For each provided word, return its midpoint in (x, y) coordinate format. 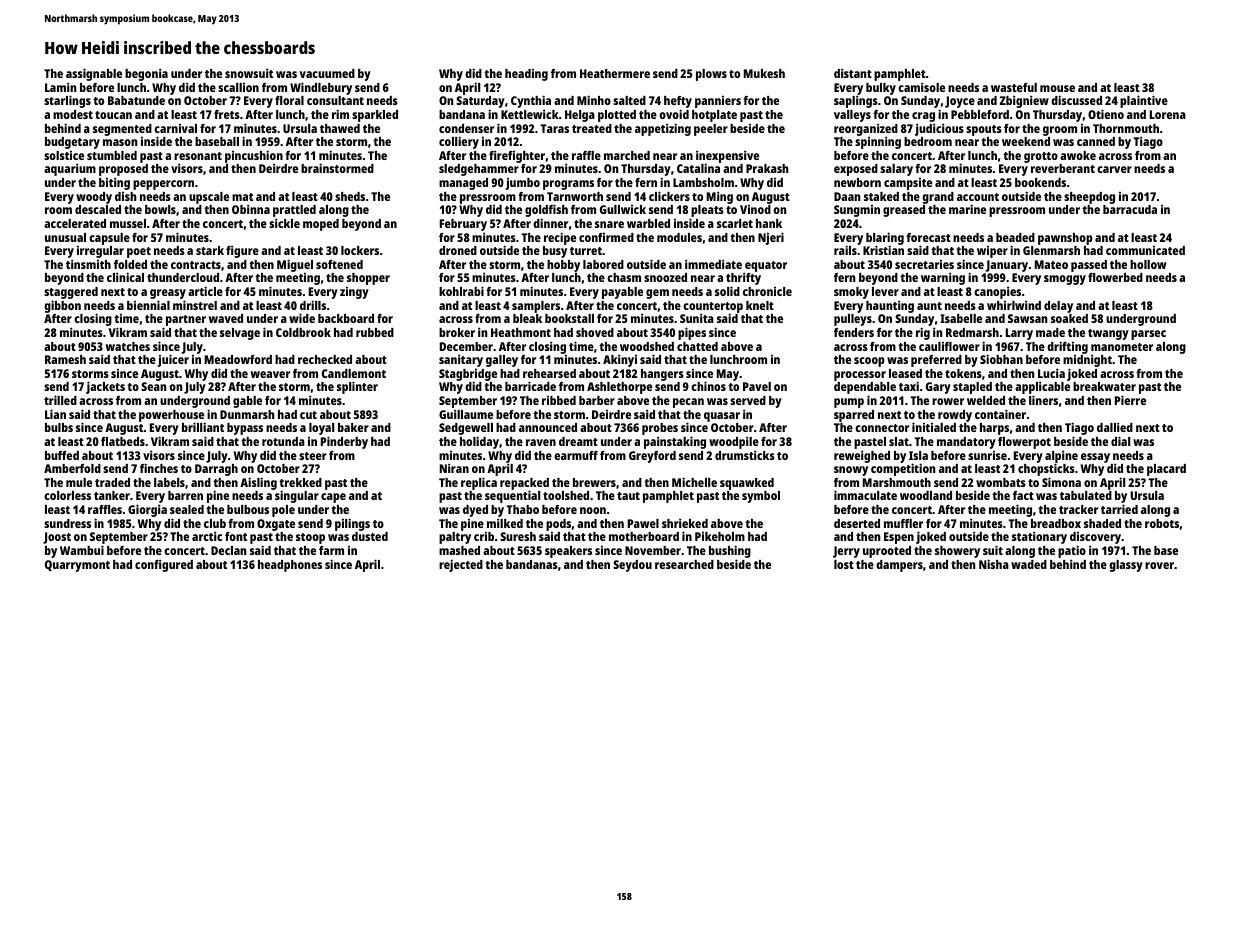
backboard (346, 318)
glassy (1126, 566)
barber (597, 400)
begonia (146, 74)
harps (994, 429)
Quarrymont (77, 566)
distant (853, 73)
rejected (461, 565)
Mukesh (764, 73)
